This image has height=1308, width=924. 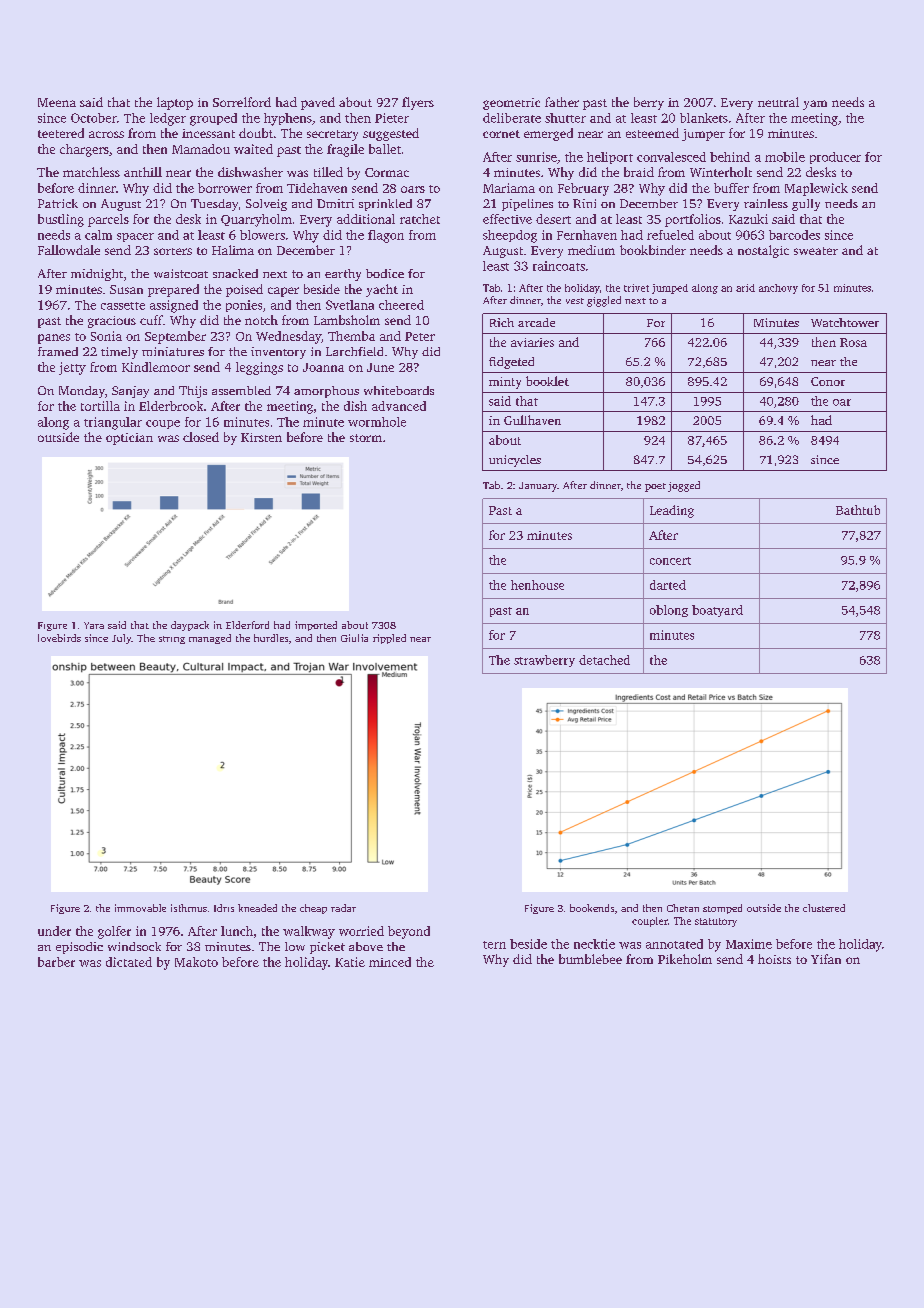 What do you see at coordinates (256, 220) in the image?
I see `Quarryholm` at bounding box center [256, 220].
